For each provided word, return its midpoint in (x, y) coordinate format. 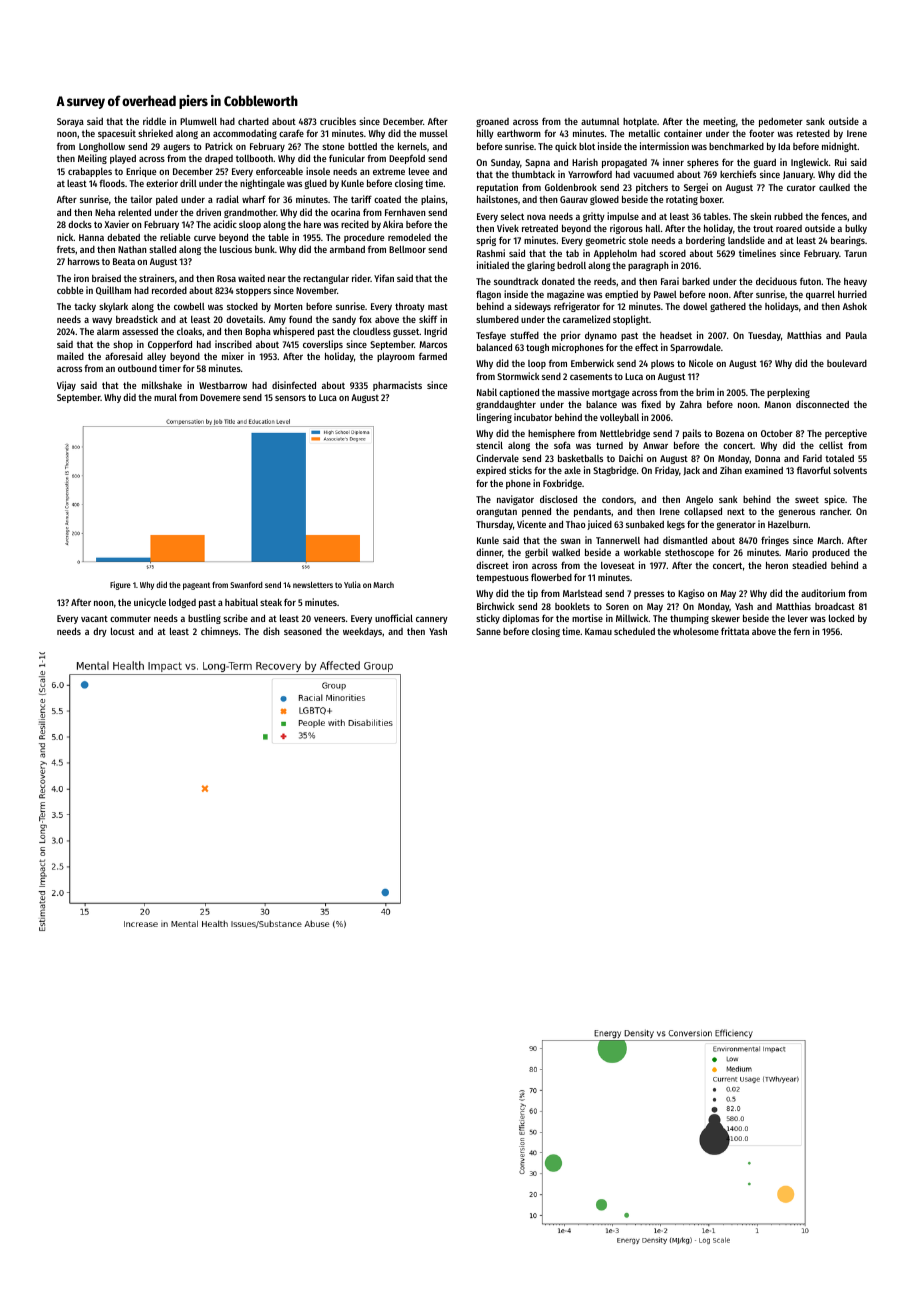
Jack (691, 470)
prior (571, 336)
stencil (489, 445)
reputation (497, 188)
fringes (775, 541)
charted (253, 121)
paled (167, 200)
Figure (120, 585)
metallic (644, 133)
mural (165, 397)
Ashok (855, 306)
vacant (94, 618)
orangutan (496, 512)
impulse (623, 217)
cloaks (189, 331)
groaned (492, 122)
